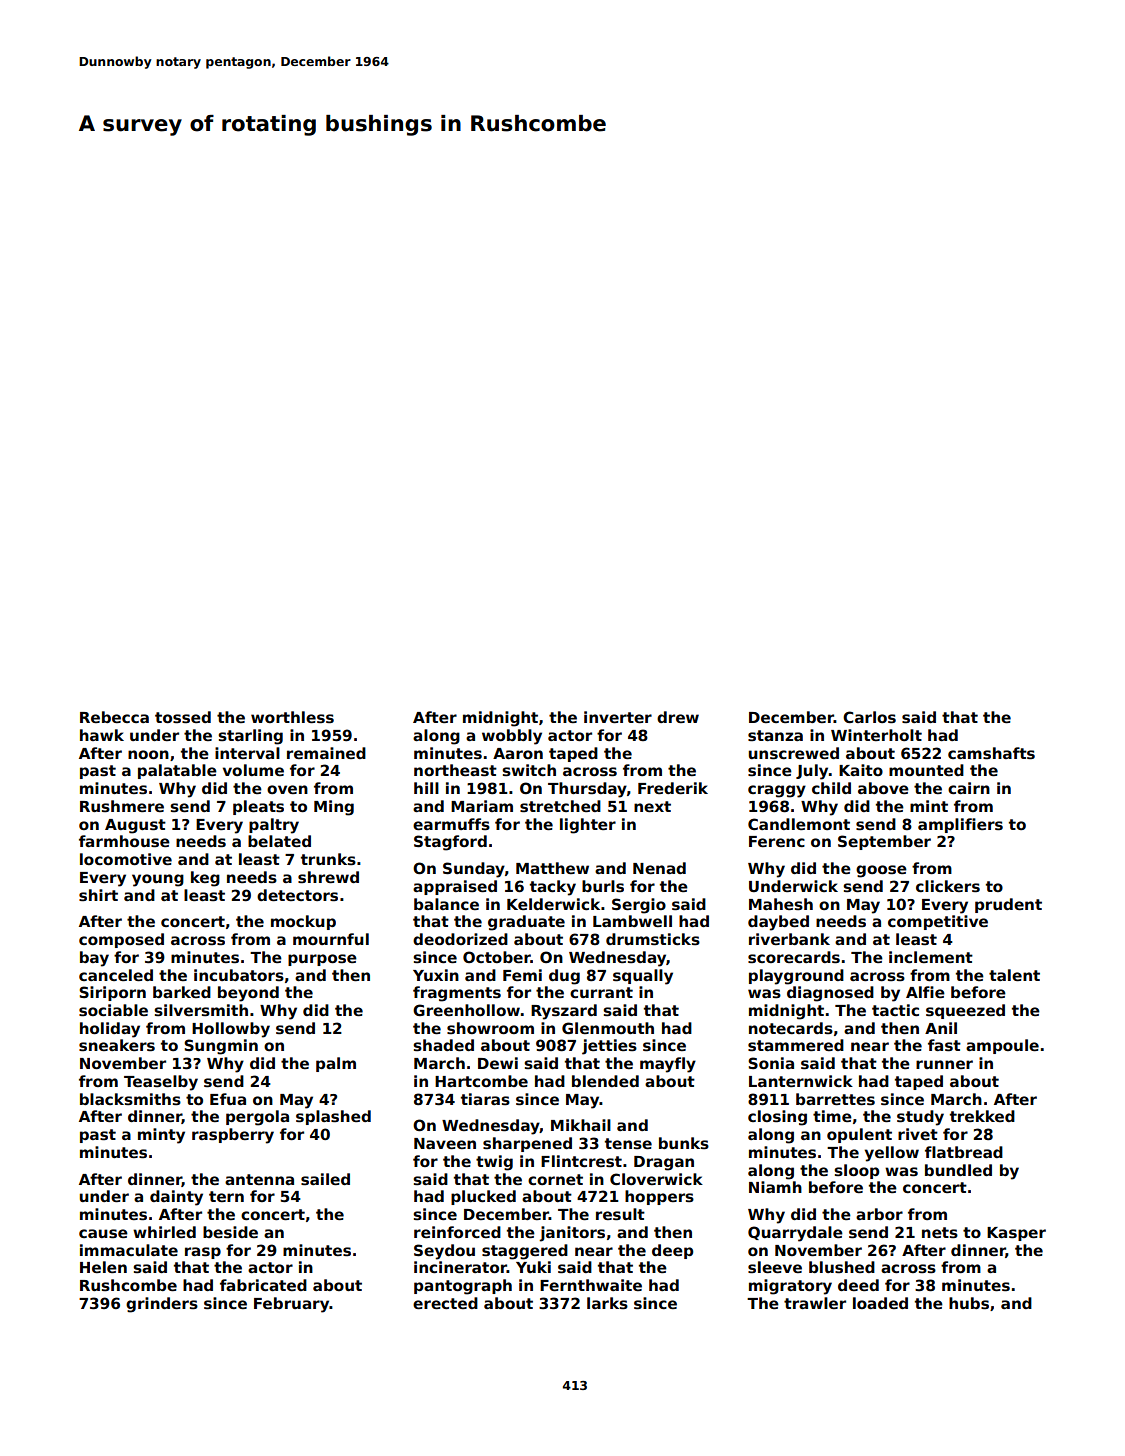 The width and height of the page is (1125, 1456). I want to click on larks, so click(607, 1303).
